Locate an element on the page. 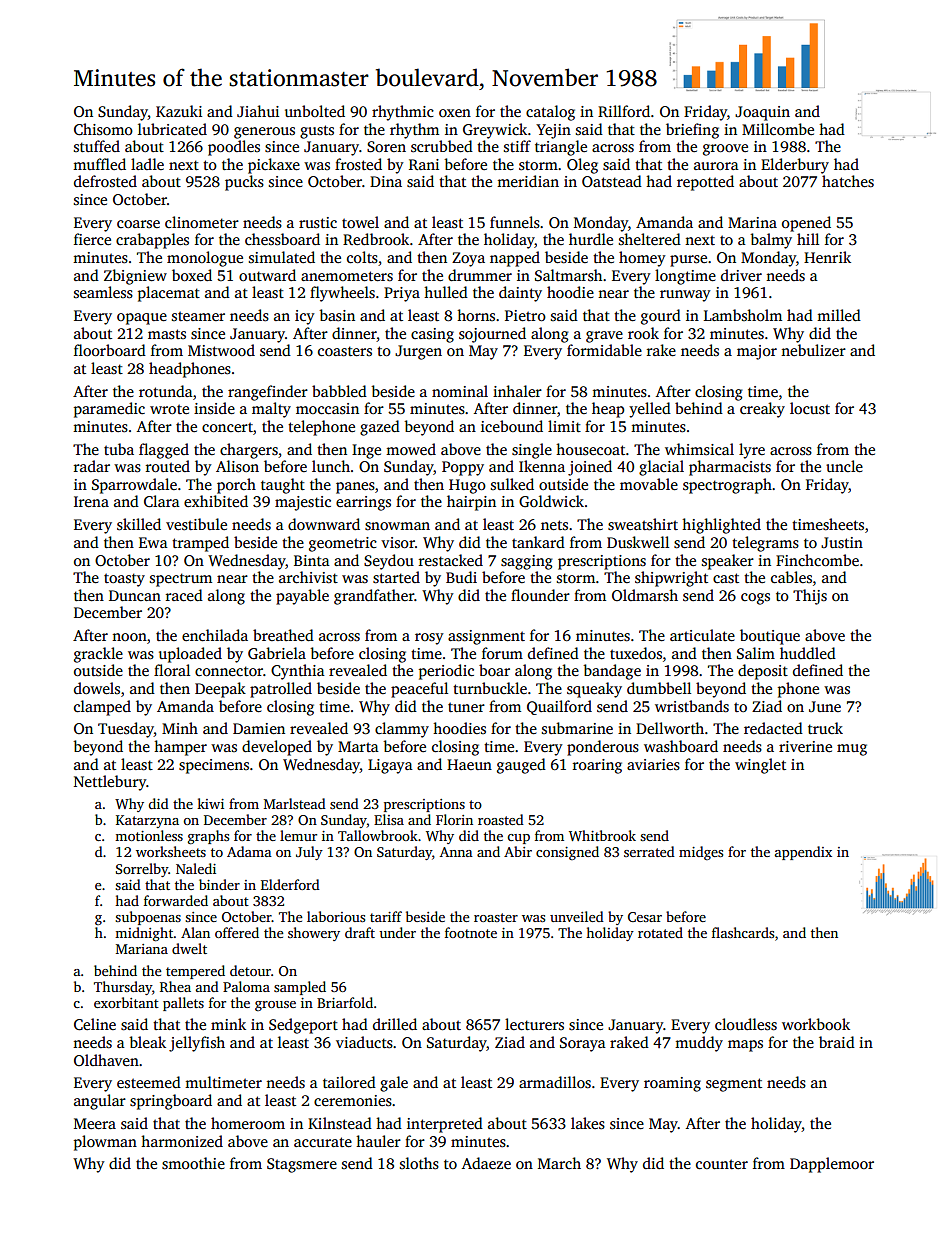 This page has width=952, height=1233. highlighted is located at coordinates (721, 526).
